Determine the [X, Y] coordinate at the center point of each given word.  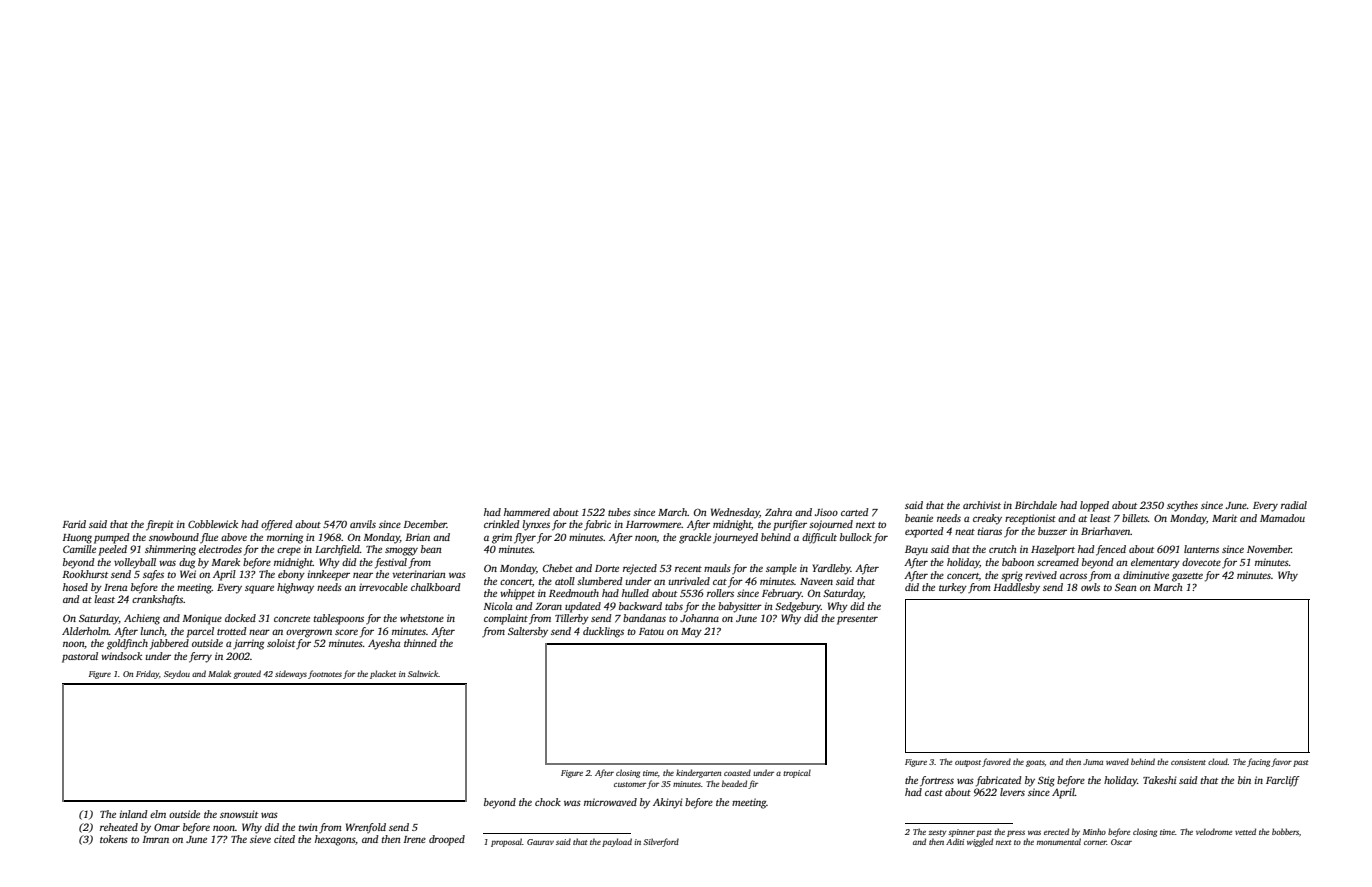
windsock [121, 656]
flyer [525, 538]
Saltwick [423, 673]
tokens [114, 839]
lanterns [1201, 549]
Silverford [661, 842]
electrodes [220, 549]
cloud [1218, 761]
